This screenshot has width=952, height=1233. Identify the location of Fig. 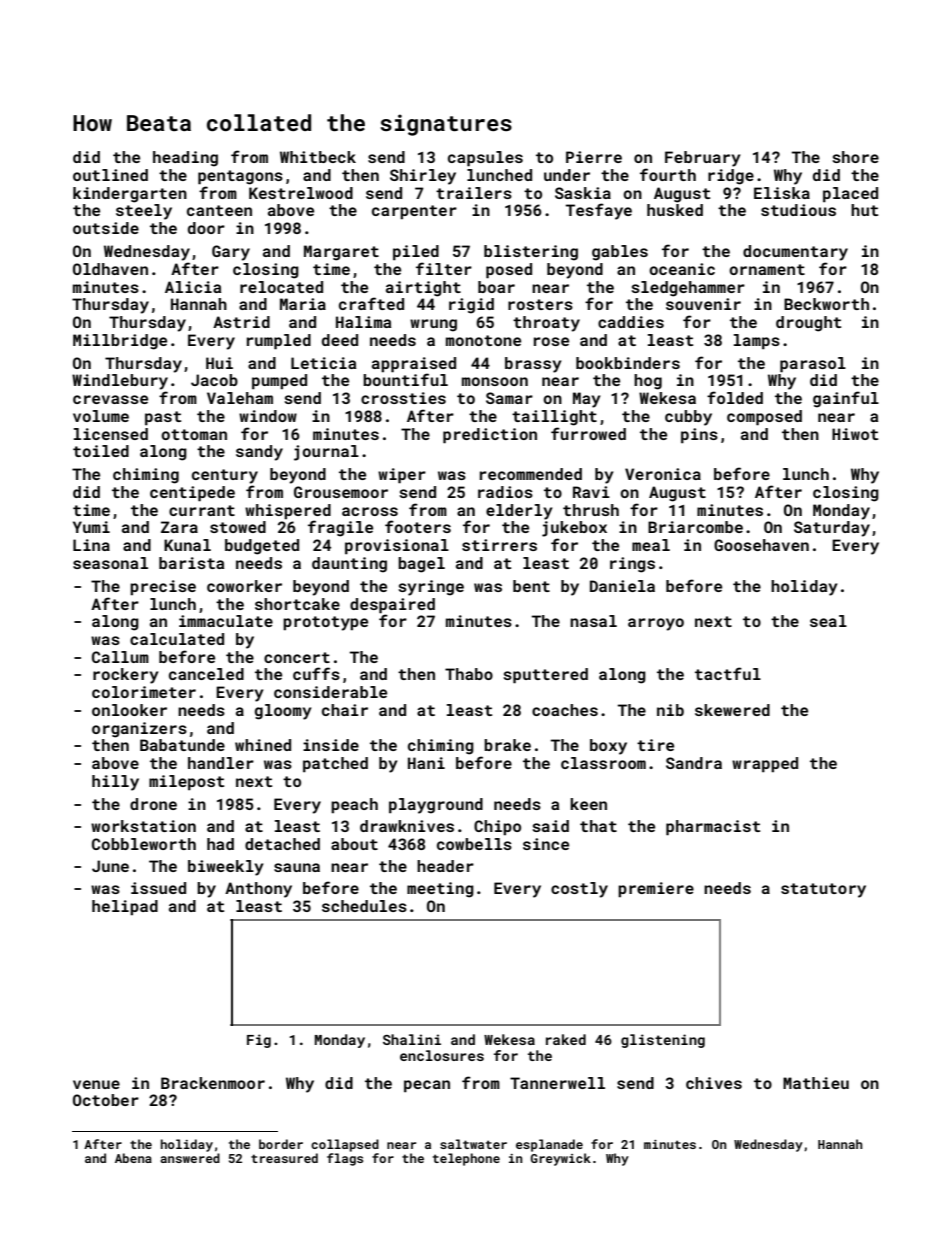
(259, 1041).
